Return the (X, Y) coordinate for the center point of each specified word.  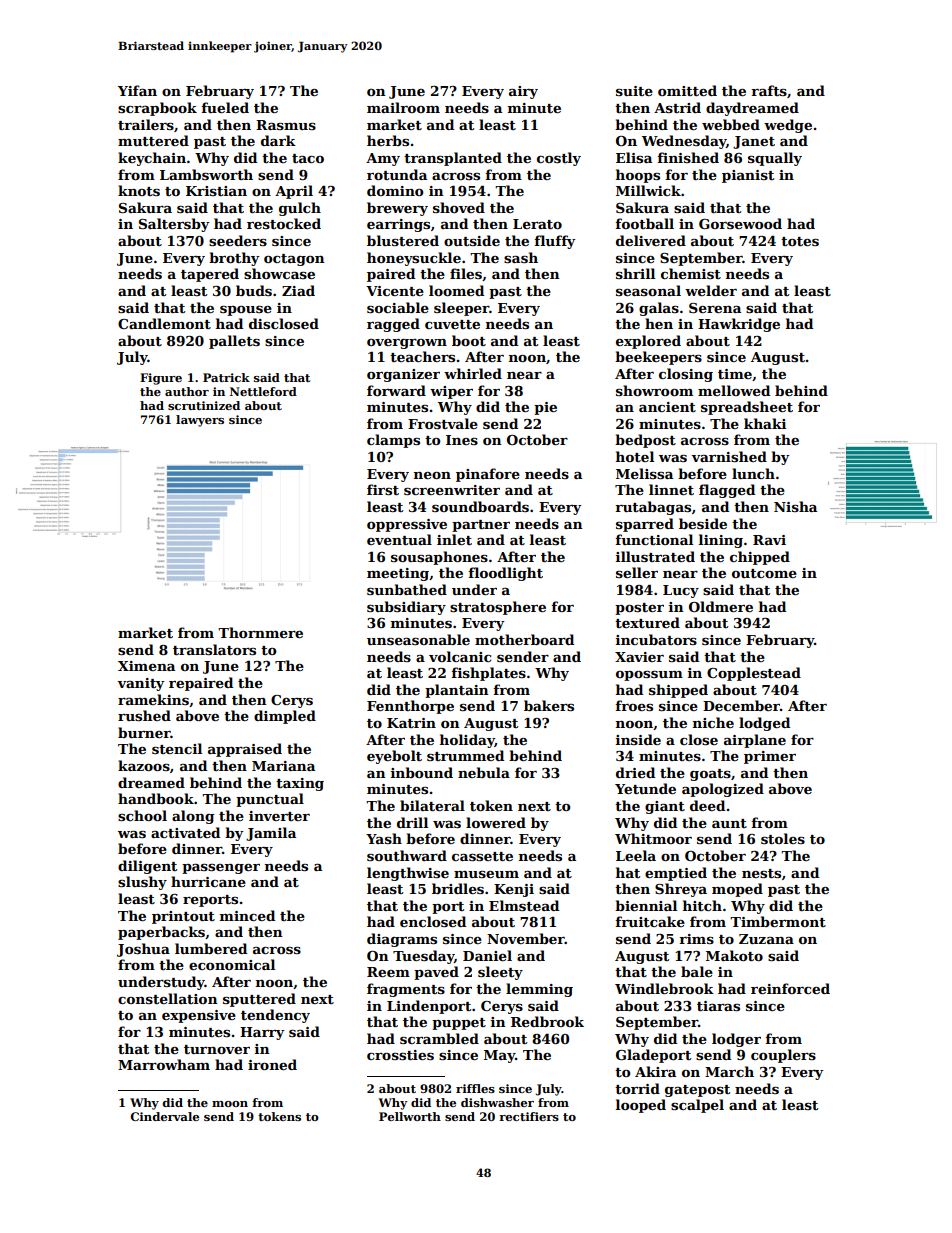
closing (686, 375)
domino (395, 190)
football (644, 223)
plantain (457, 691)
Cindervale (165, 1116)
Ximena (146, 666)
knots (139, 190)
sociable (398, 307)
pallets (234, 342)
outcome (764, 573)
